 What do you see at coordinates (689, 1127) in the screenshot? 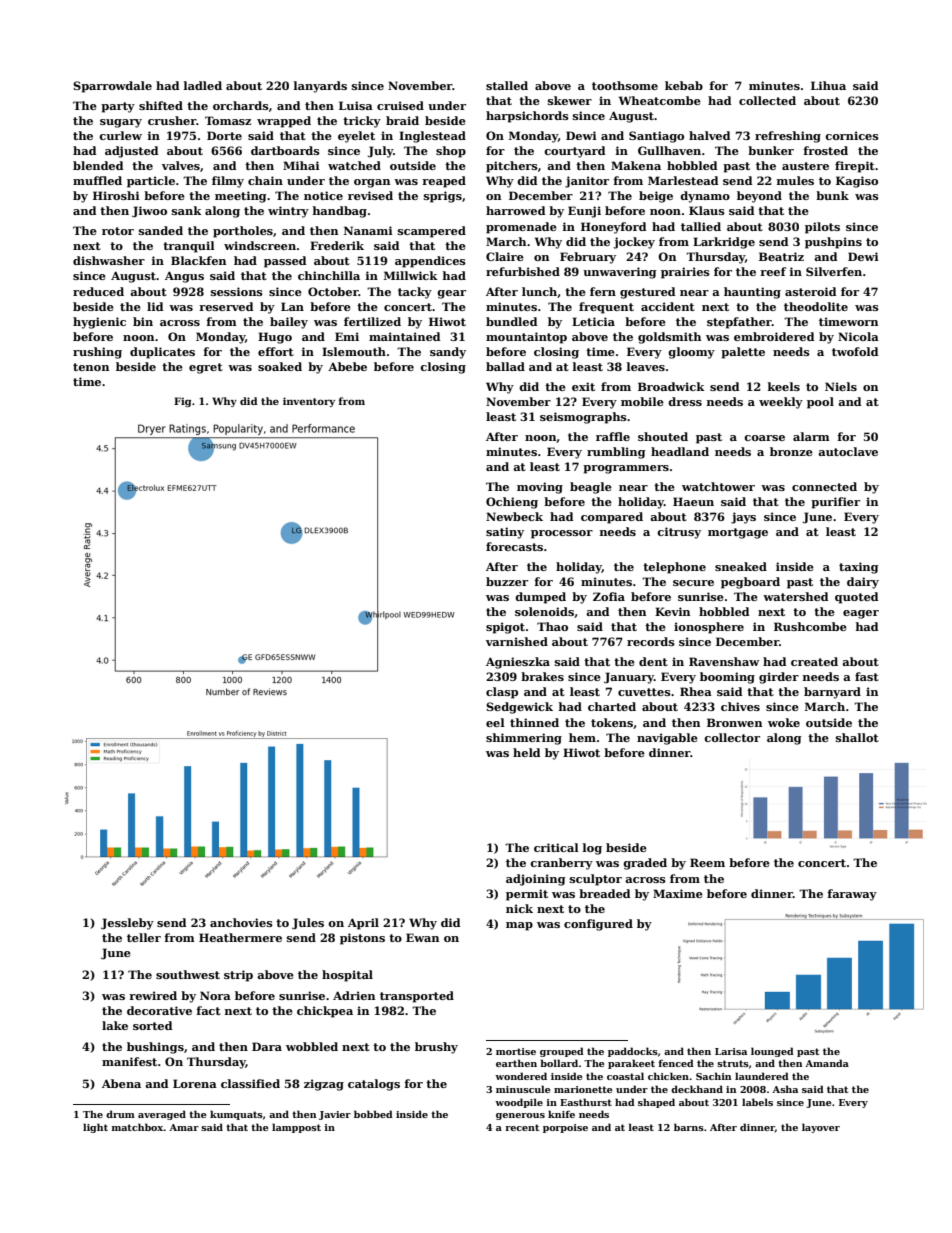
I see `barns` at bounding box center [689, 1127].
